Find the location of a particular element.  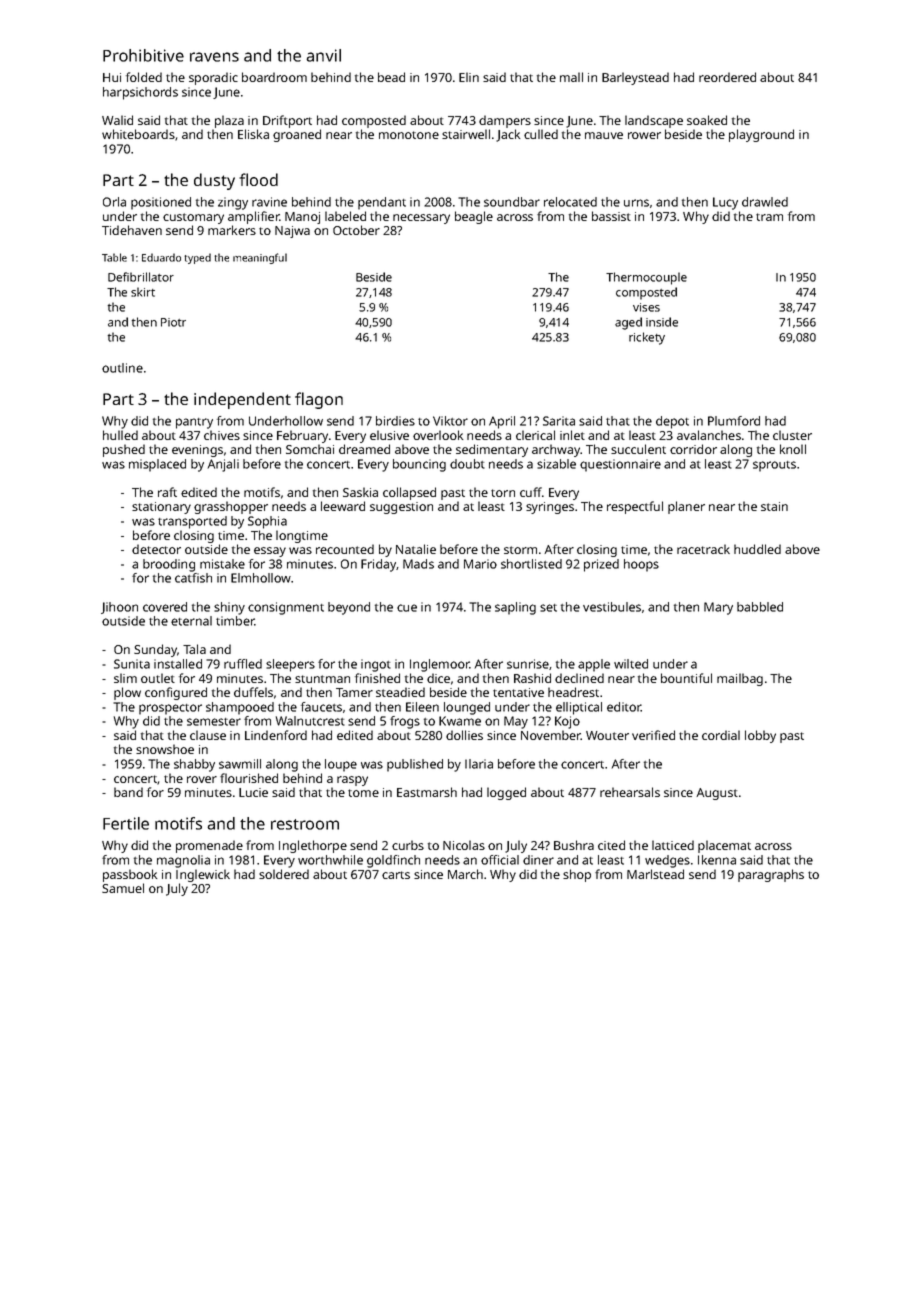

tram is located at coordinates (769, 217).
